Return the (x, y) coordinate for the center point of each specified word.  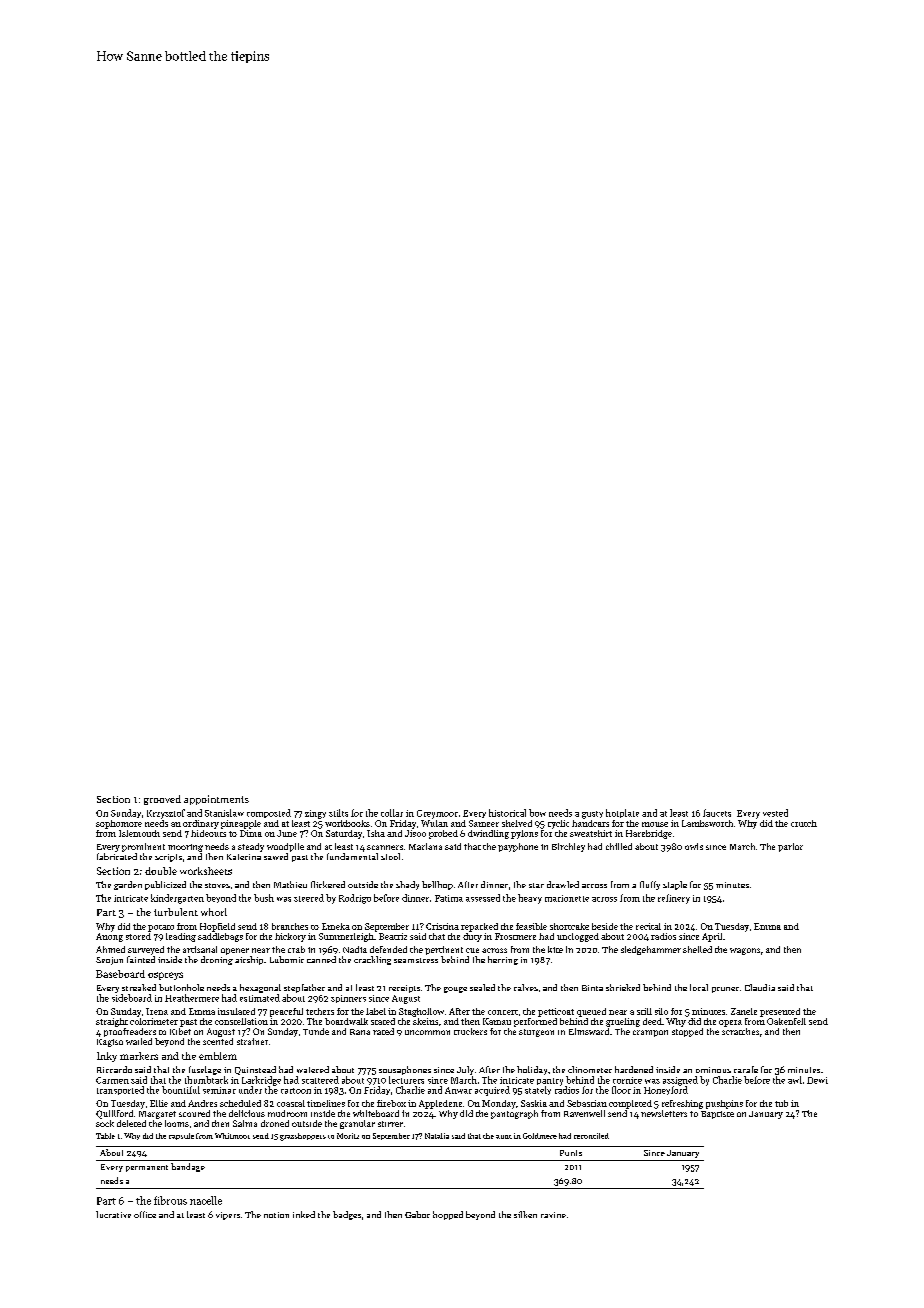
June (287, 833)
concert (503, 1012)
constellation (241, 1021)
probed (443, 834)
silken (525, 1214)
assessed (483, 898)
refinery (674, 899)
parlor (790, 847)
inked (304, 1214)
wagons (745, 951)
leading (181, 937)
